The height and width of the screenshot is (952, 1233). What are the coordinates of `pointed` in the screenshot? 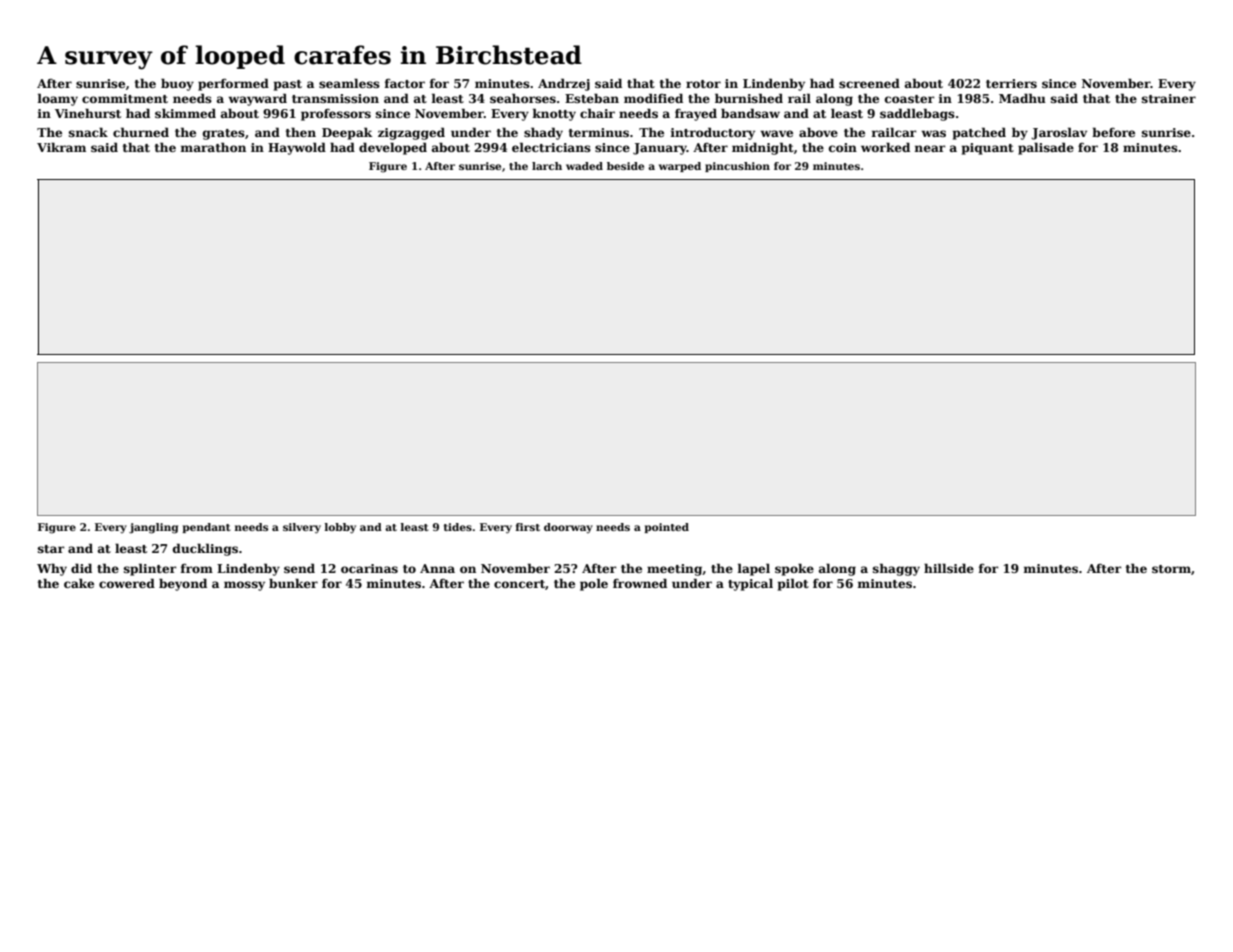 It's located at (666, 528).
